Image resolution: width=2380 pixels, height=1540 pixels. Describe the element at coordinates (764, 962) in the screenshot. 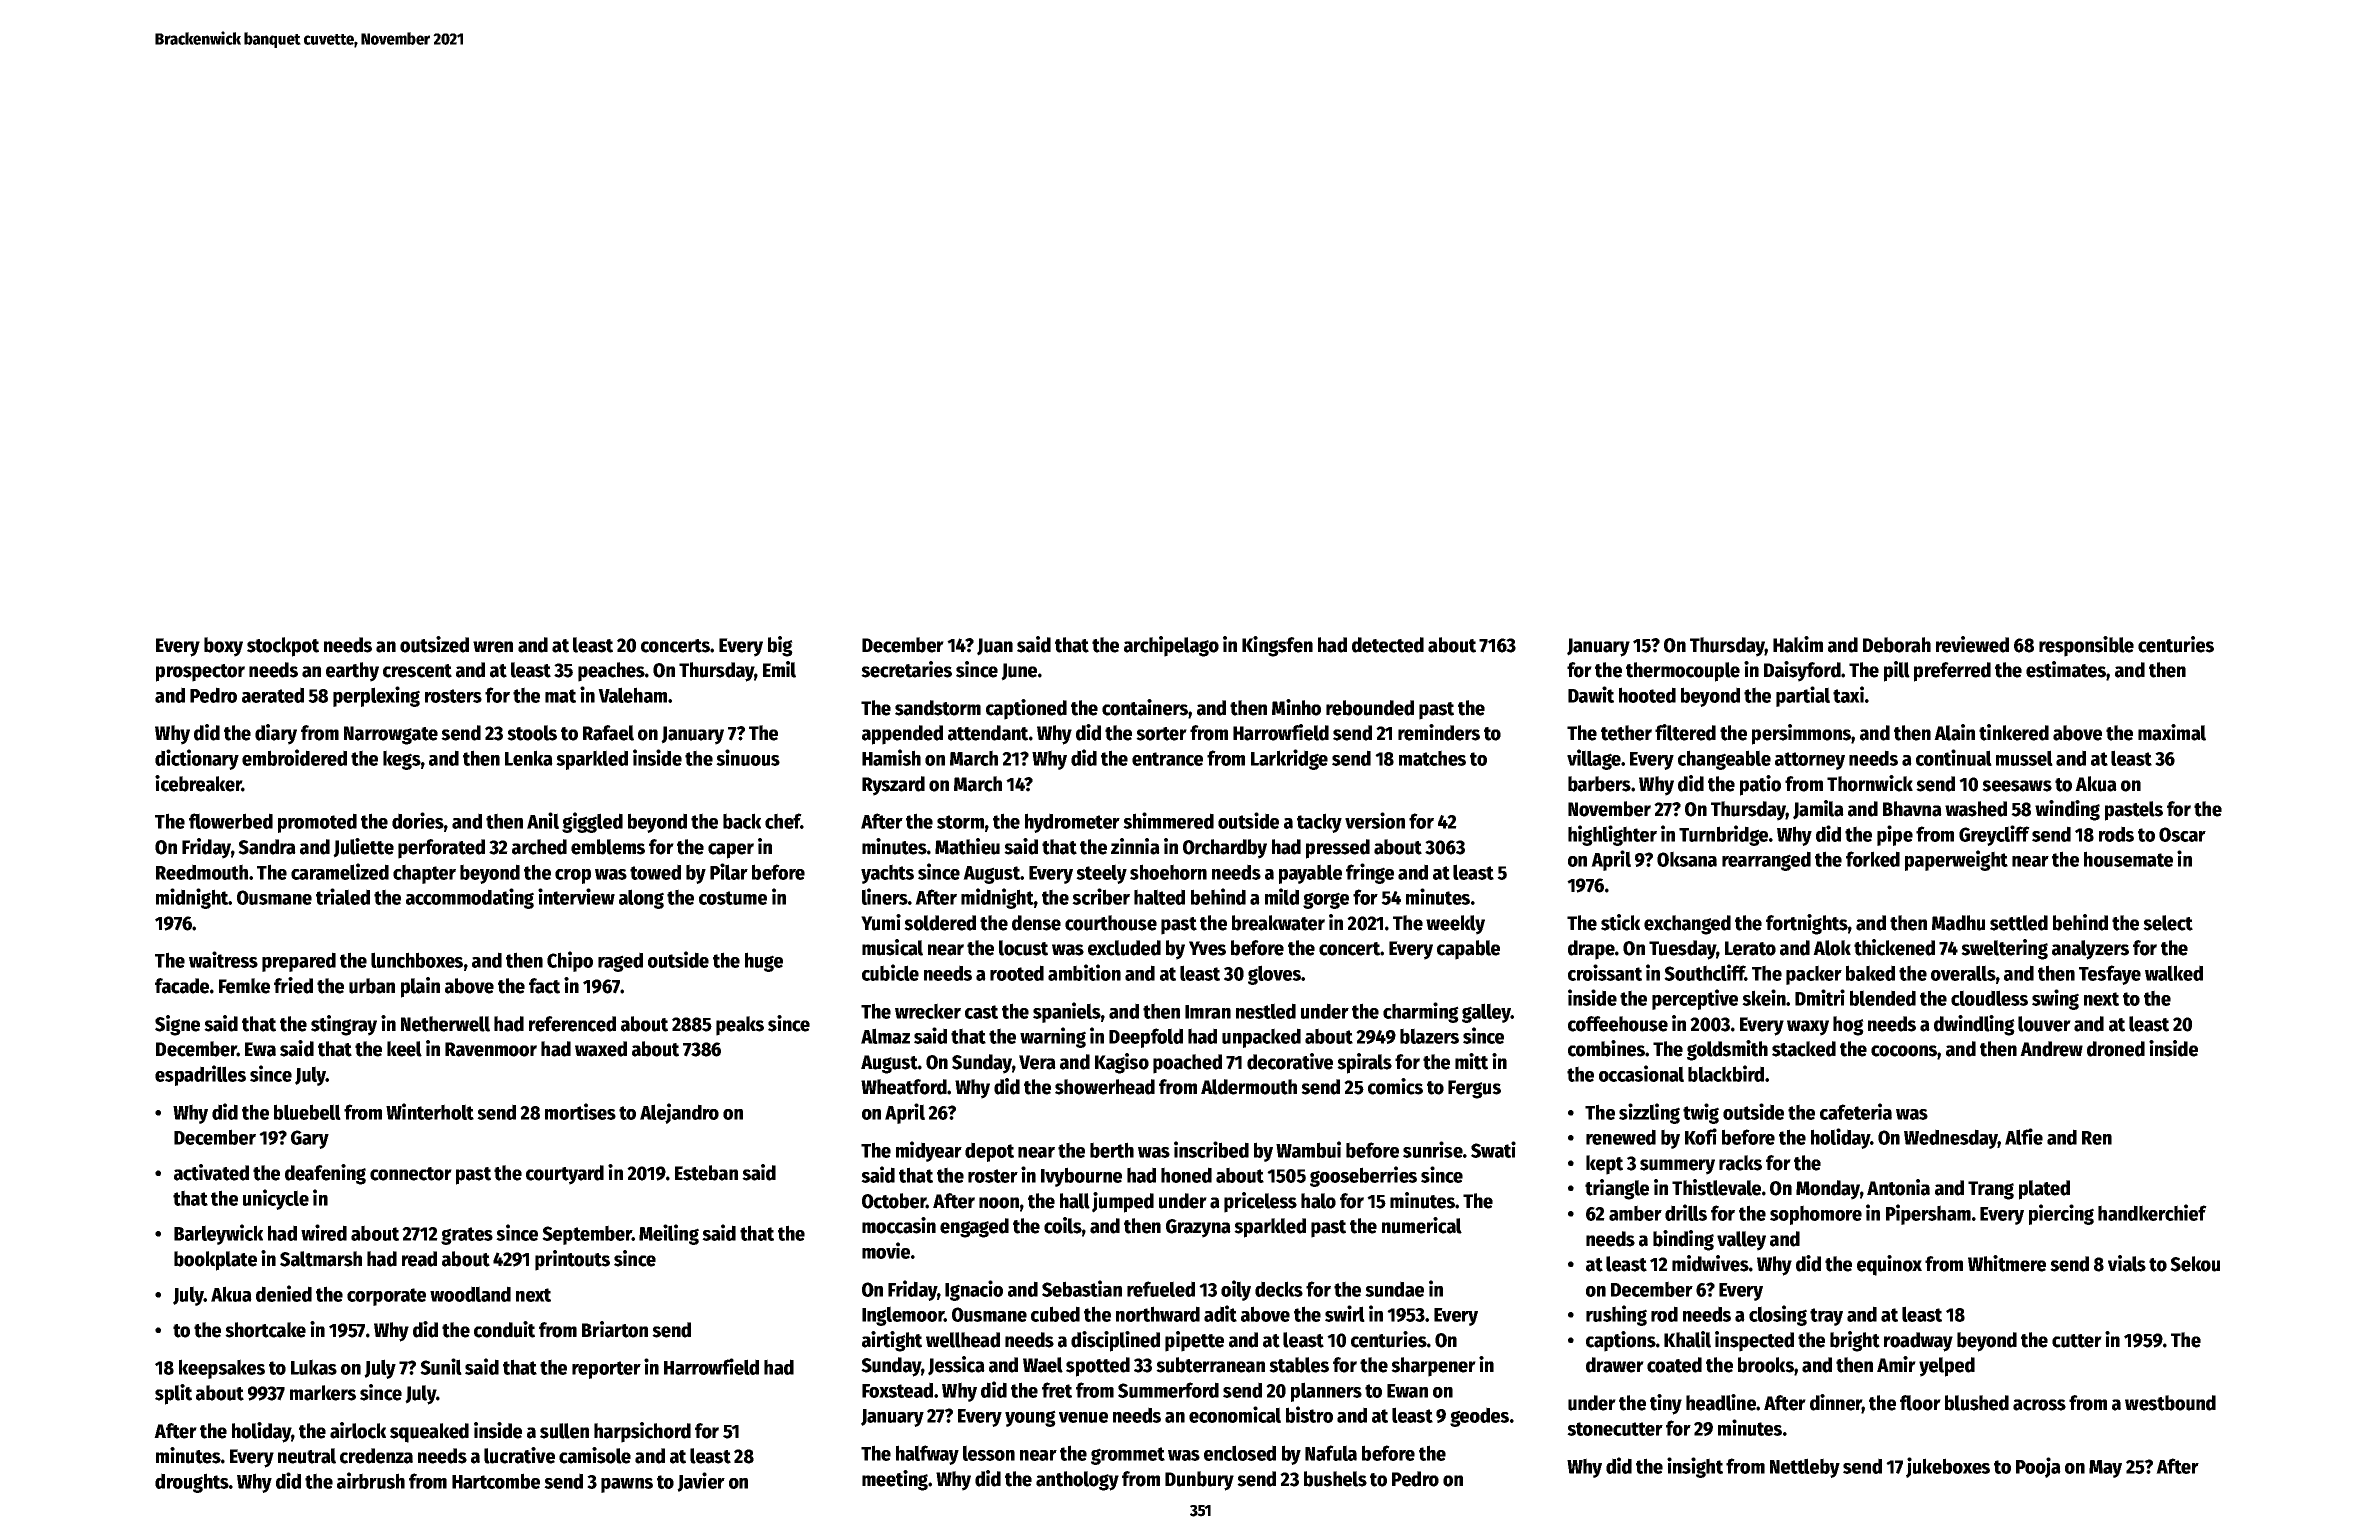

I see `huge` at that location.
